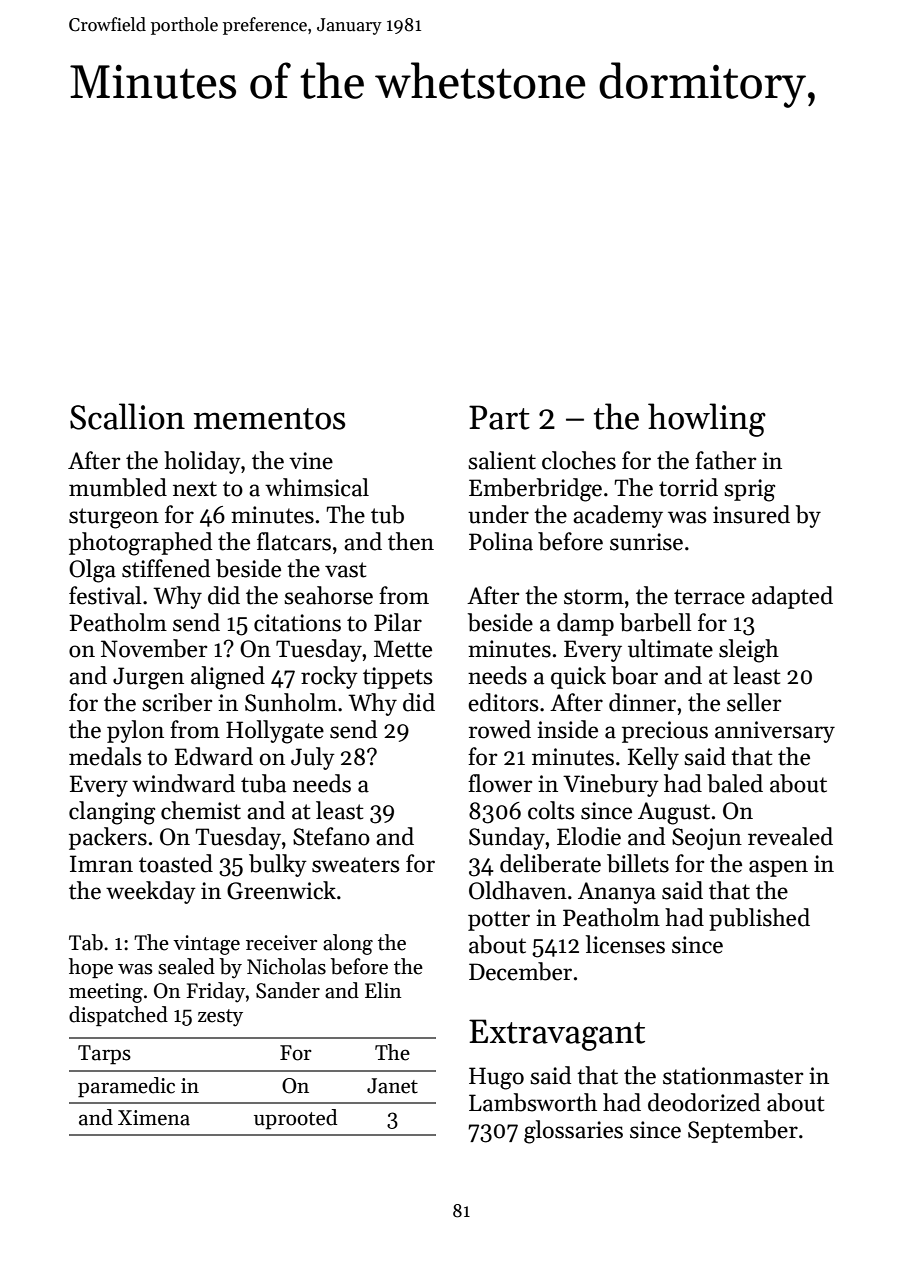 The width and height of the screenshot is (904, 1282). Describe the element at coordinates (154, 1118) in the screenshot. I see `Ximena` at that location.
